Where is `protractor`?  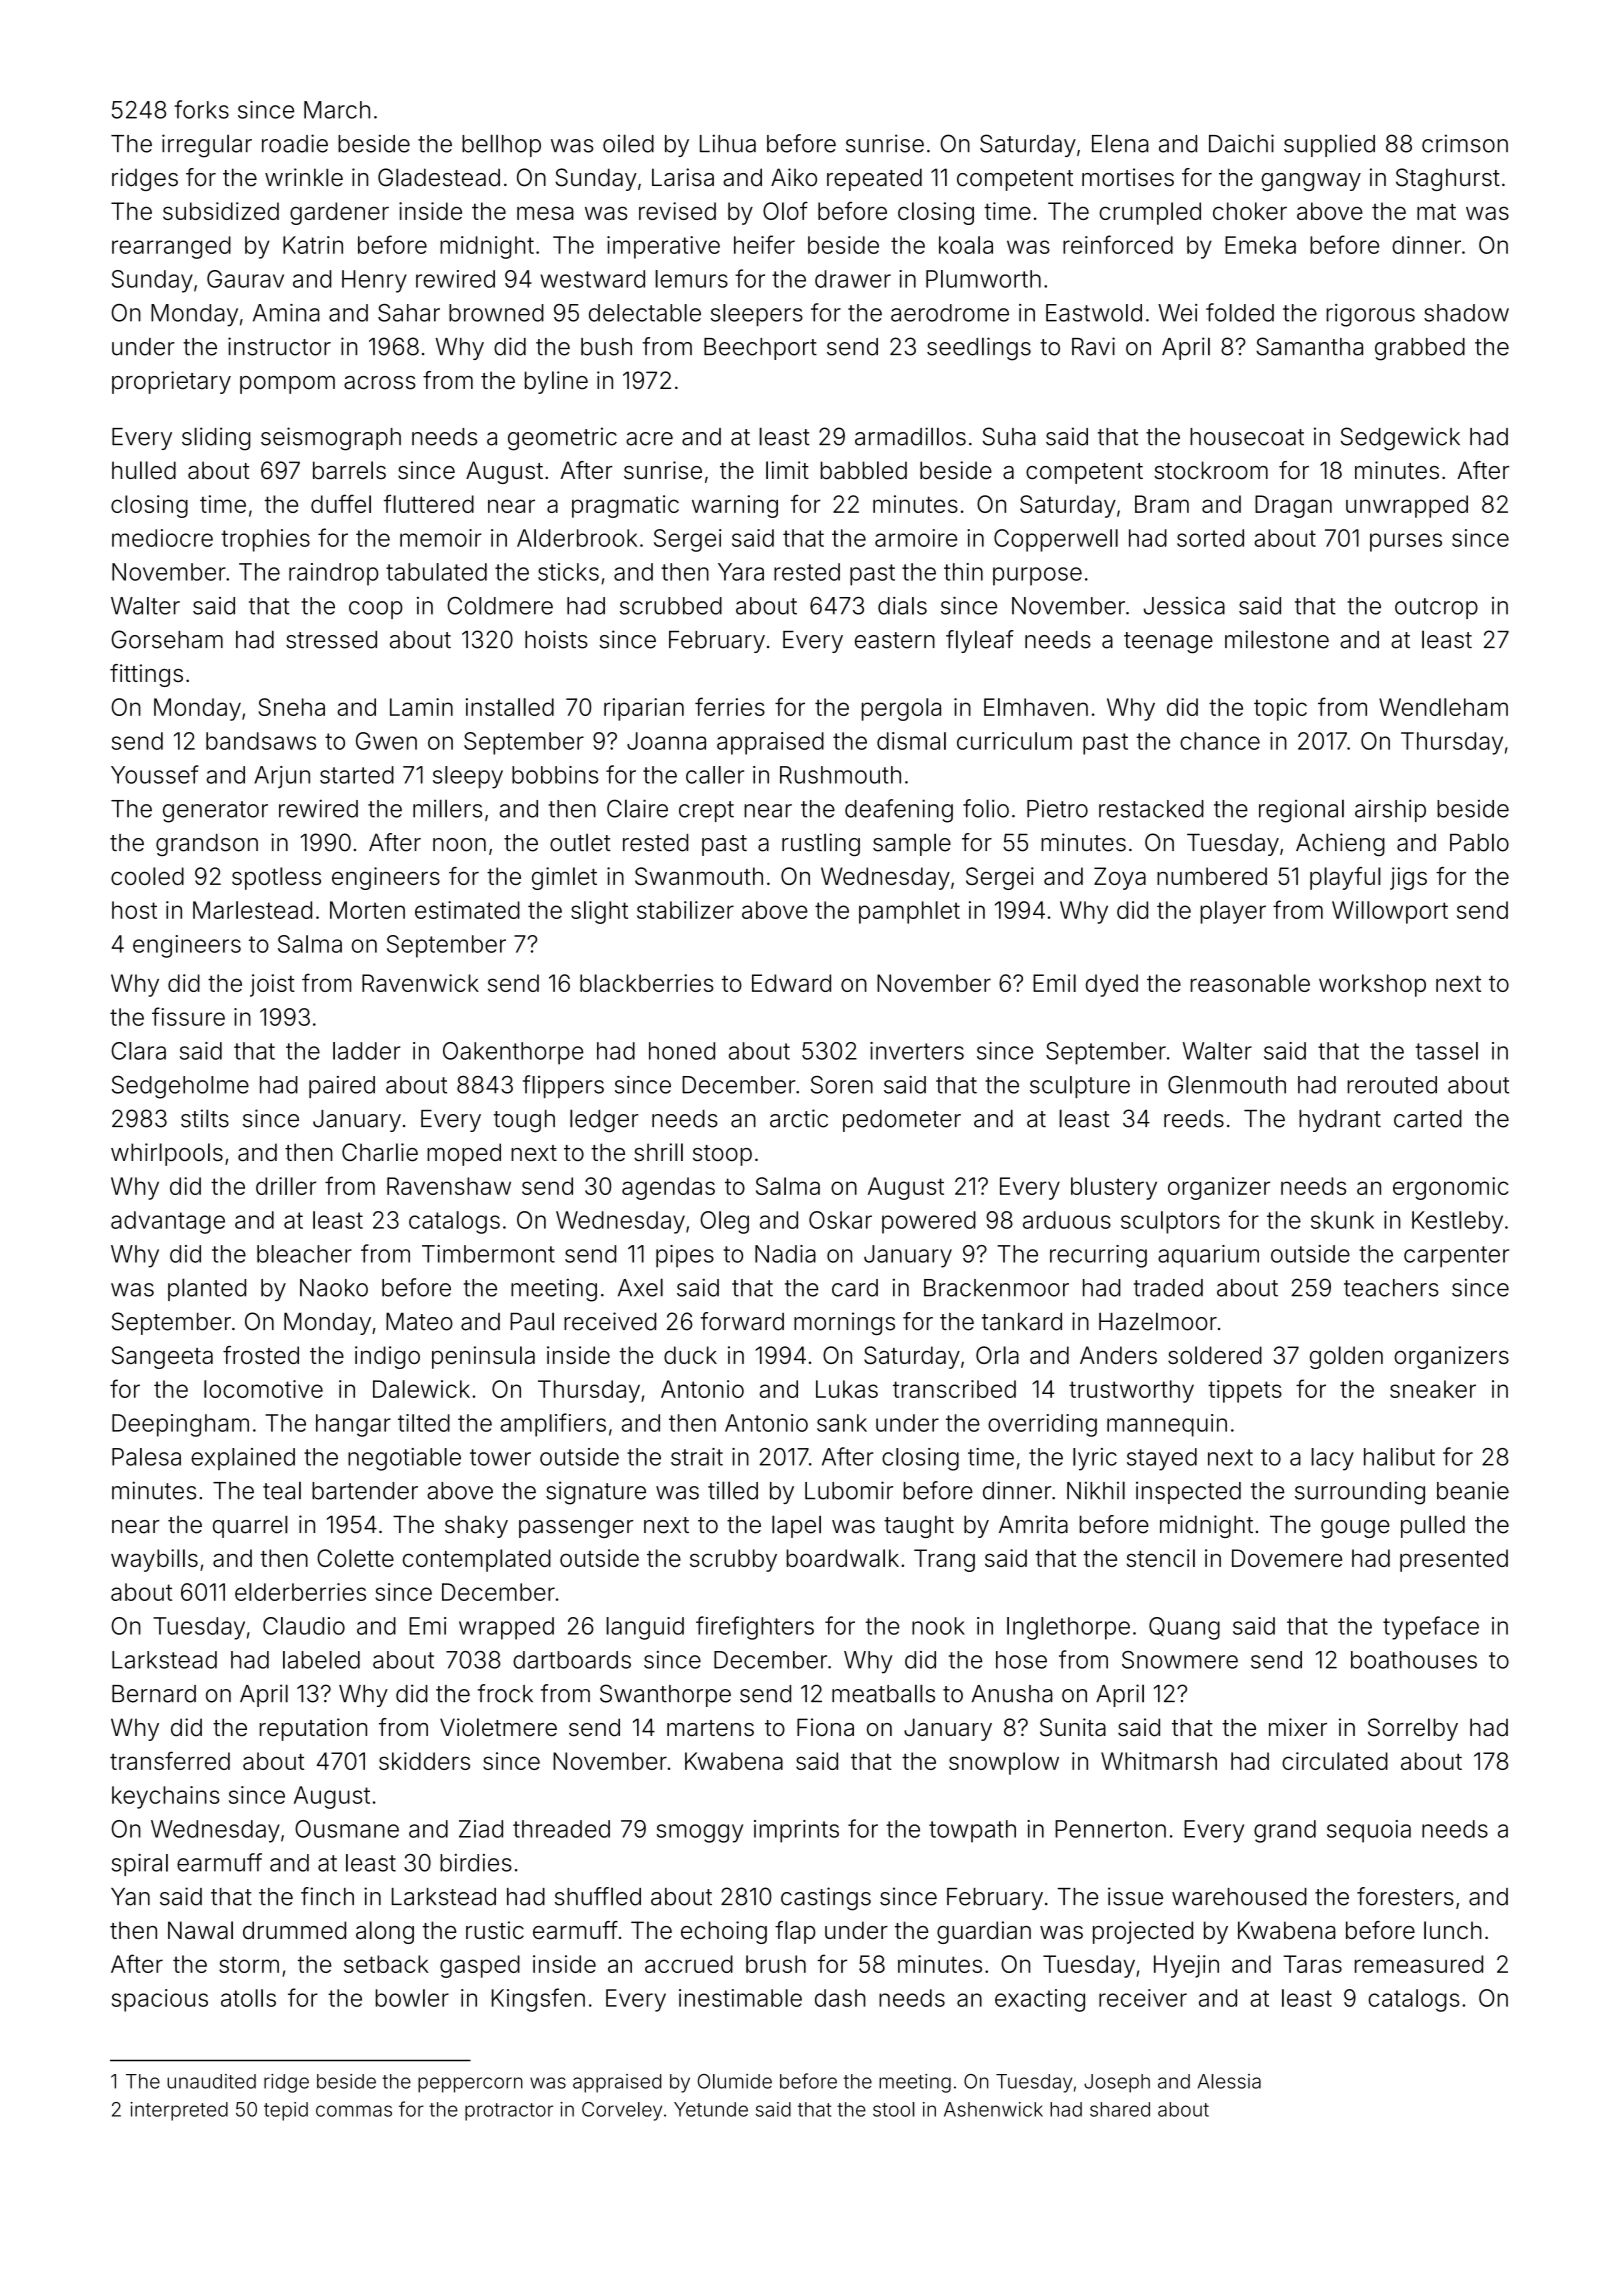
protractor is located at coordinates (509, 2112).
